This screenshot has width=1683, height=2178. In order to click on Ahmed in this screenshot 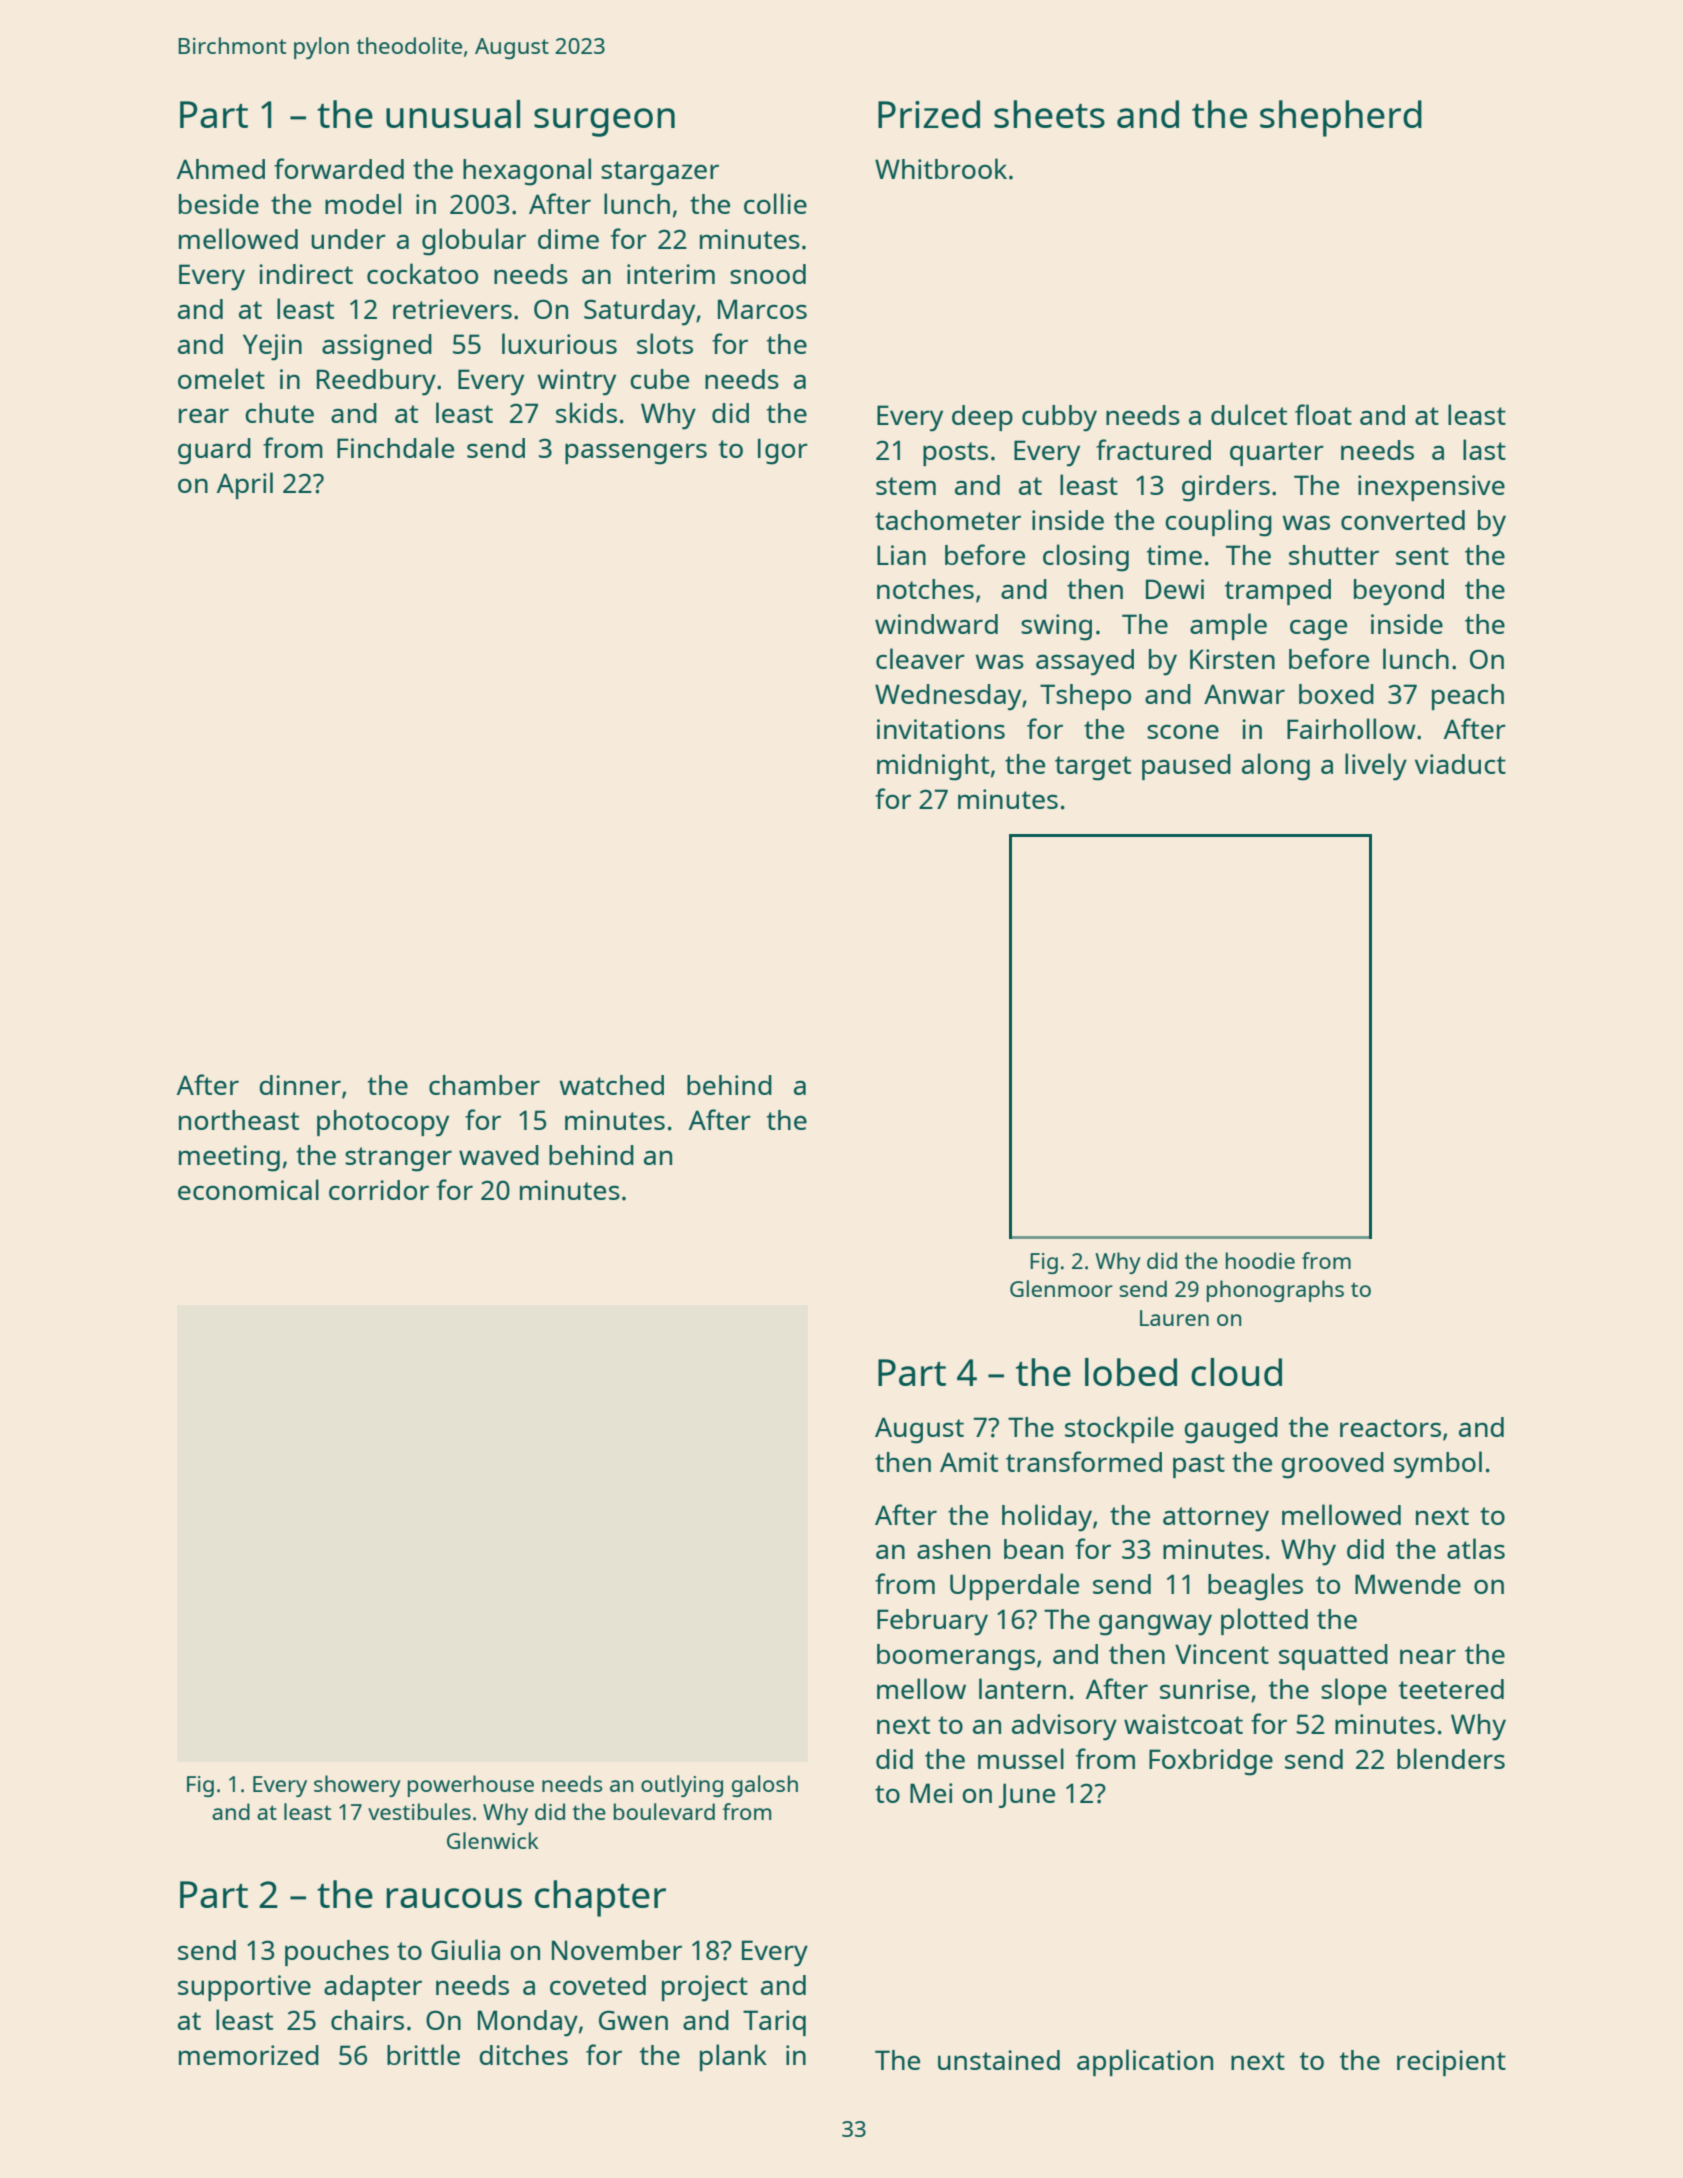, I will do `click(221, 169)`.
